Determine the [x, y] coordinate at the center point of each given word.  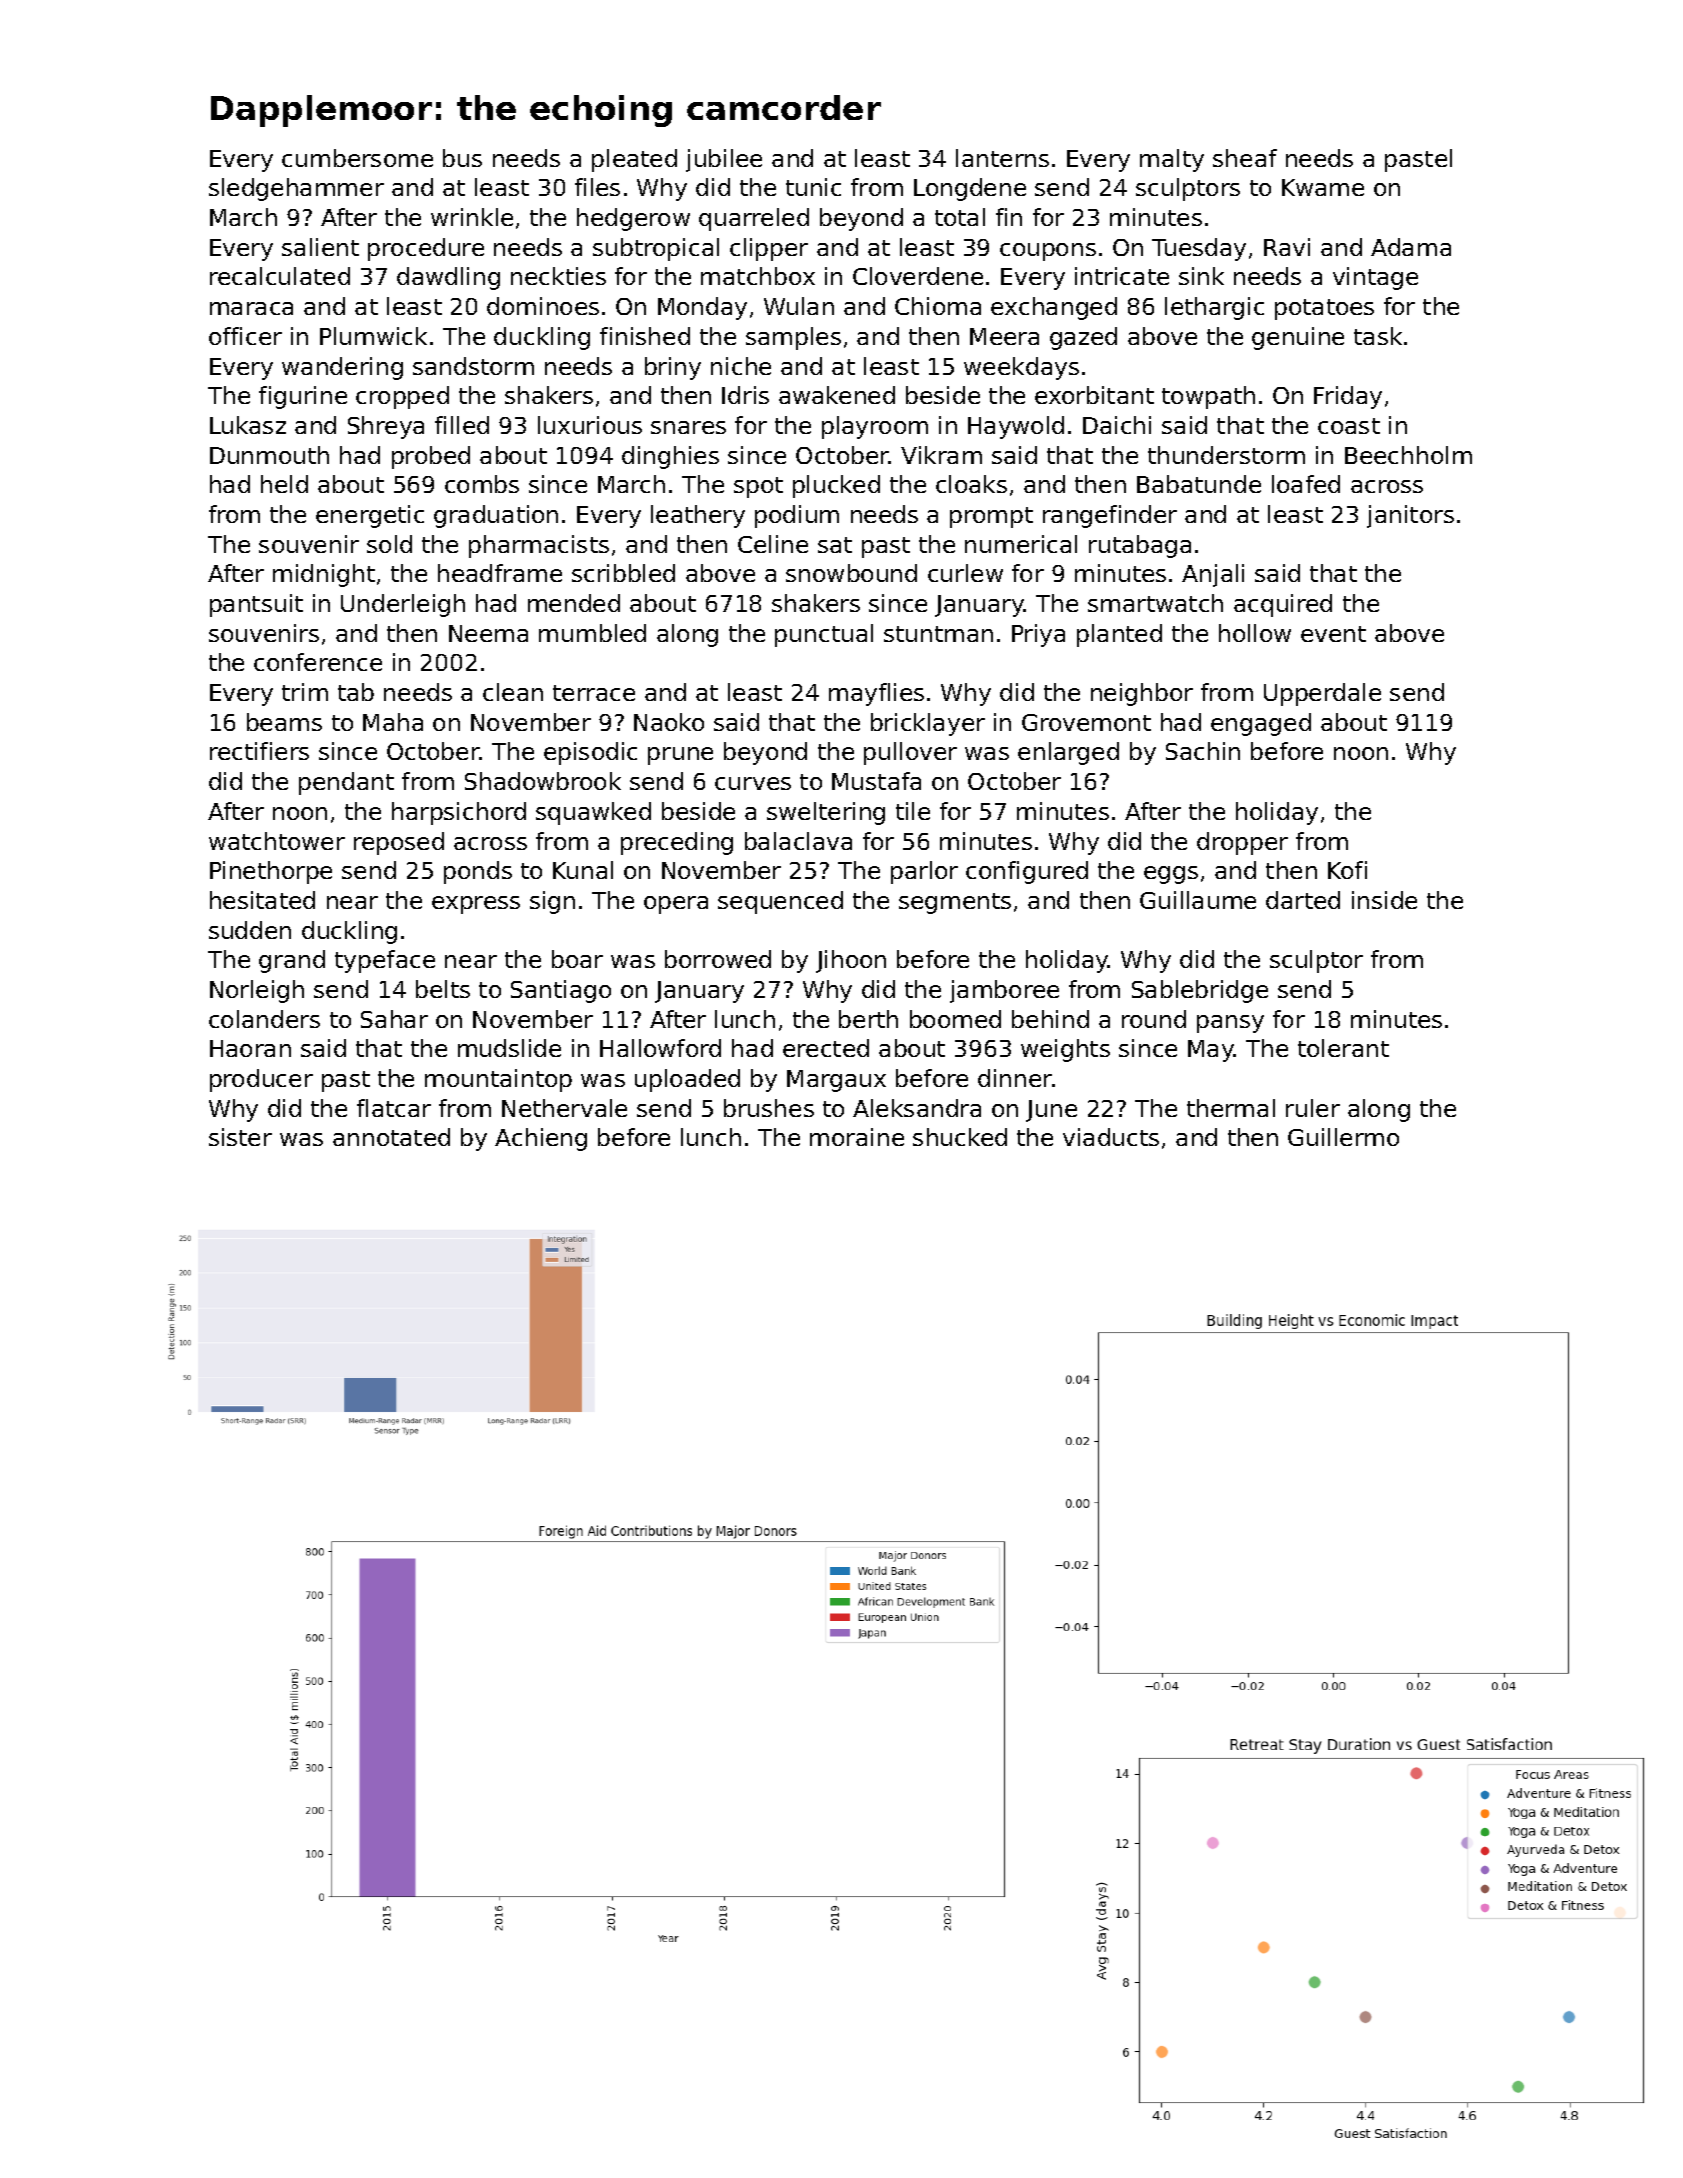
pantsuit [256, 605]
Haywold [1016, 427]
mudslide [509, 1048]
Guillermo [1343, 1137]
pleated [634, 160]
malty [1172, 160]
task [1378, 336]
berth [868, 1019]
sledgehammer [296, 189]
